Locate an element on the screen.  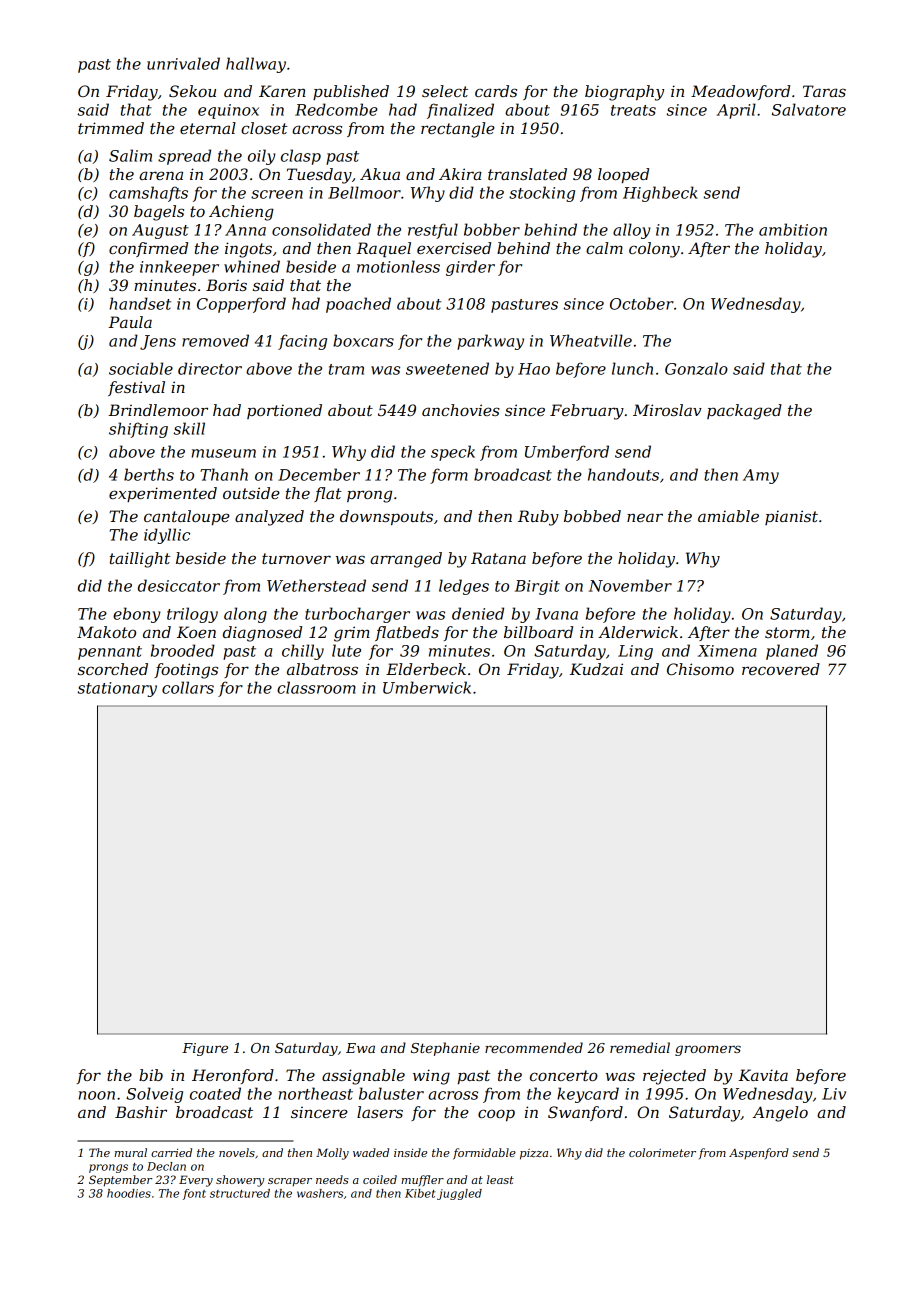
Ruby is located at coordinates (538, 518).
